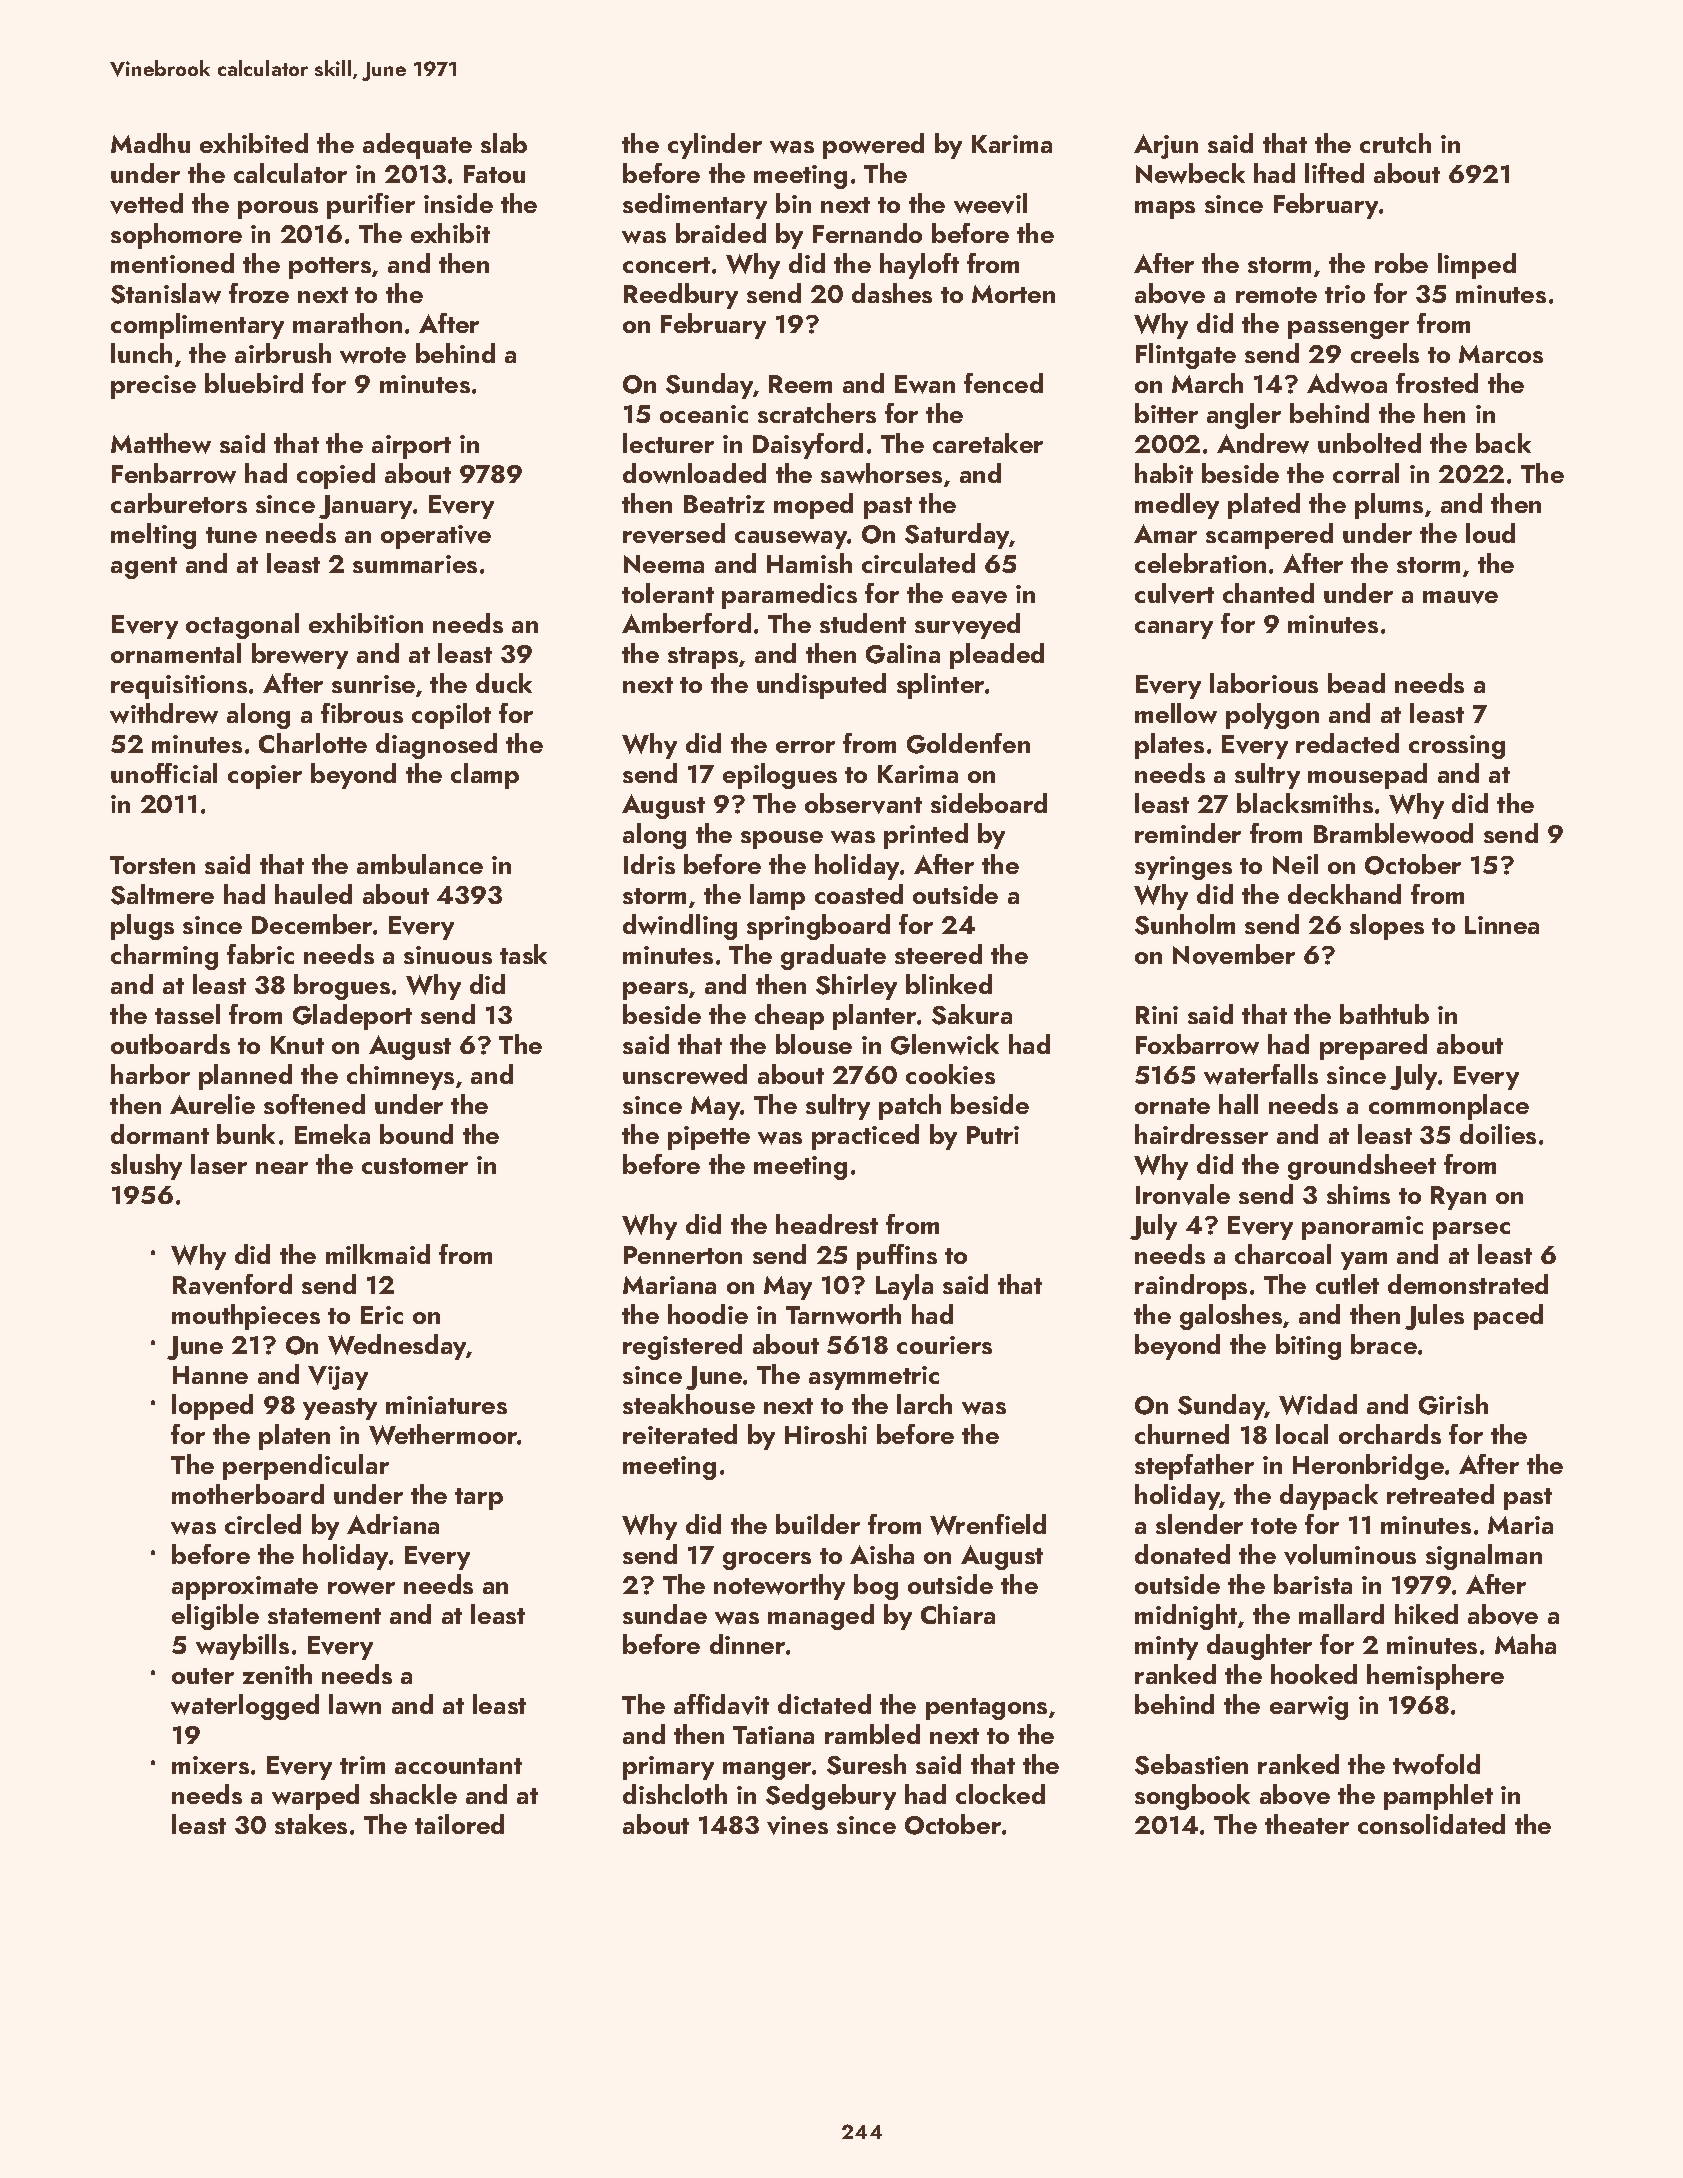  Describe the element at coordinates (843, 1314) in the page. I see `Tarnworth` at that location.
